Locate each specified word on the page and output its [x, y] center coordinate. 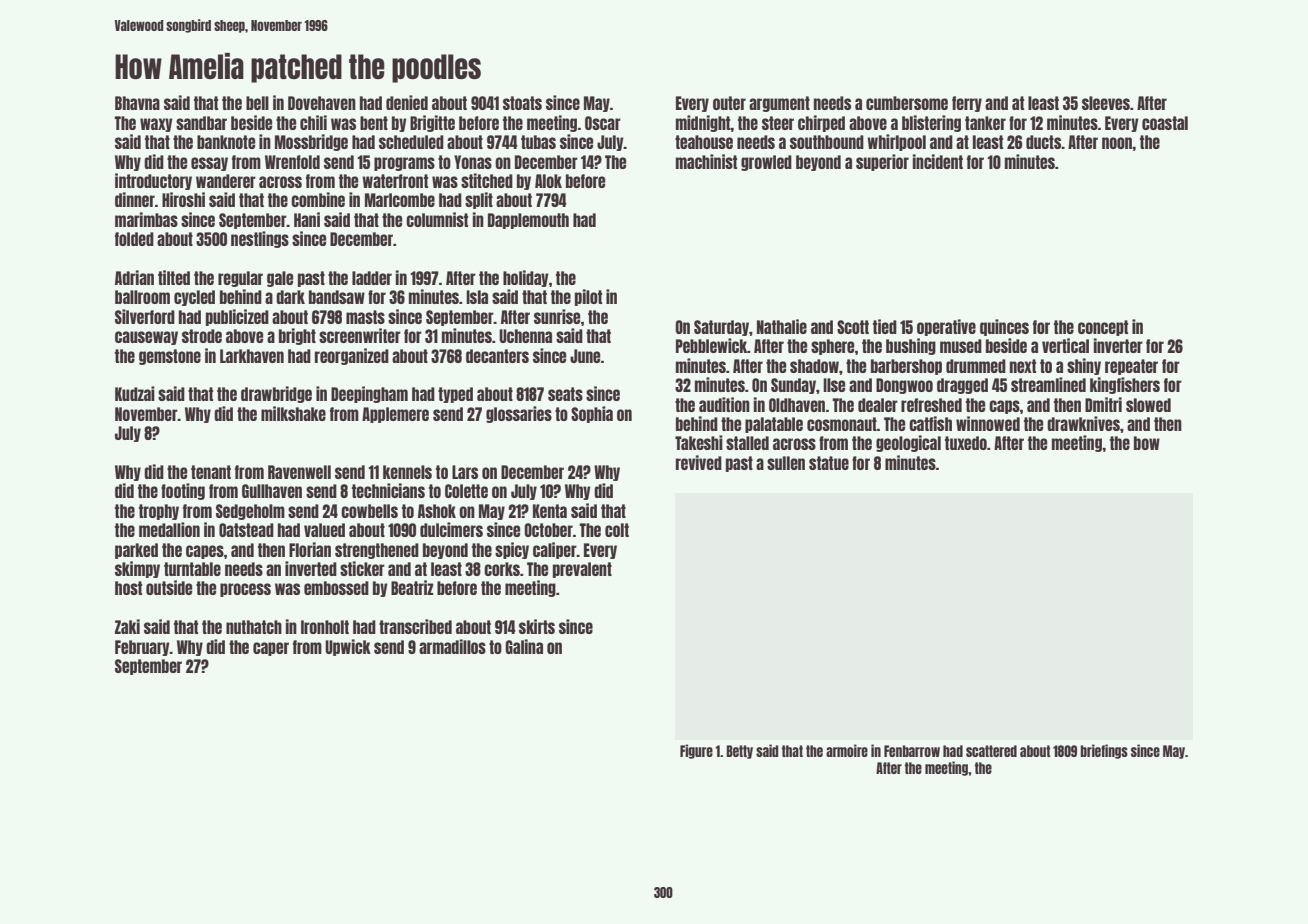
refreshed [931, 405]
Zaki [127, 626]
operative [946, 327]
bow [1147, 443]
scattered [991, 751]
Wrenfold [292, 162]
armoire [847, 750]
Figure [696, 751]
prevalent [582, 570]
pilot [588, 297]
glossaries [519, 414]
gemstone [170, 357]
